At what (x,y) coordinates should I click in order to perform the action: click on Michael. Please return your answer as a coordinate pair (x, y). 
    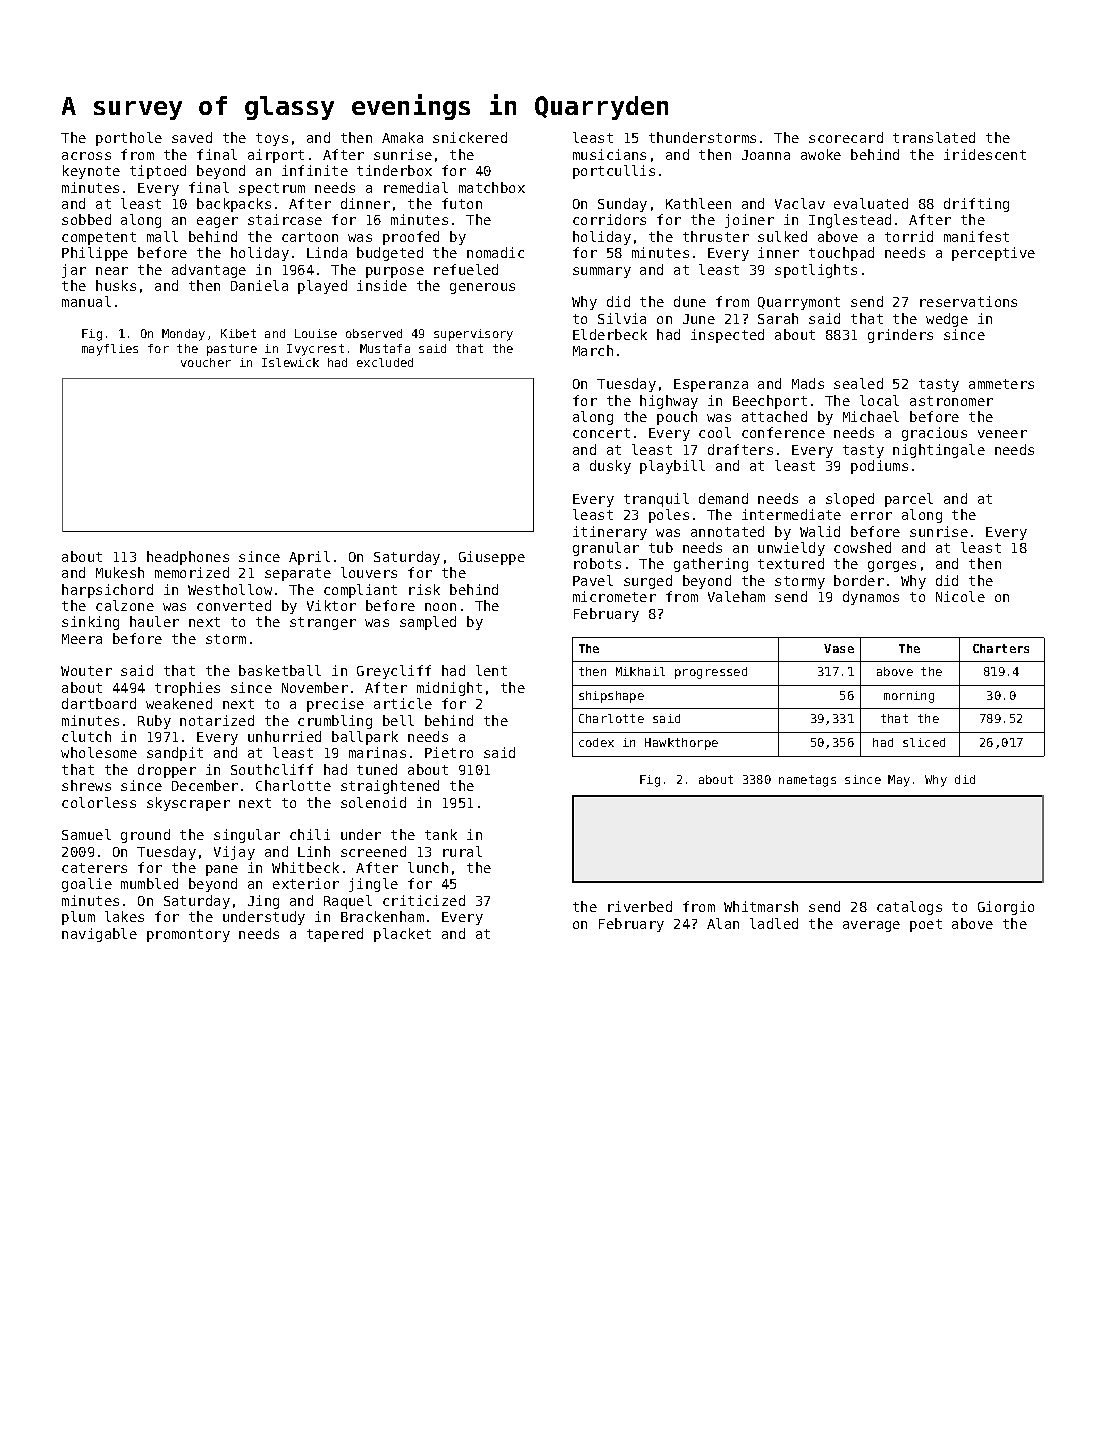
    Looking at the image, I should click on (871, 416).
